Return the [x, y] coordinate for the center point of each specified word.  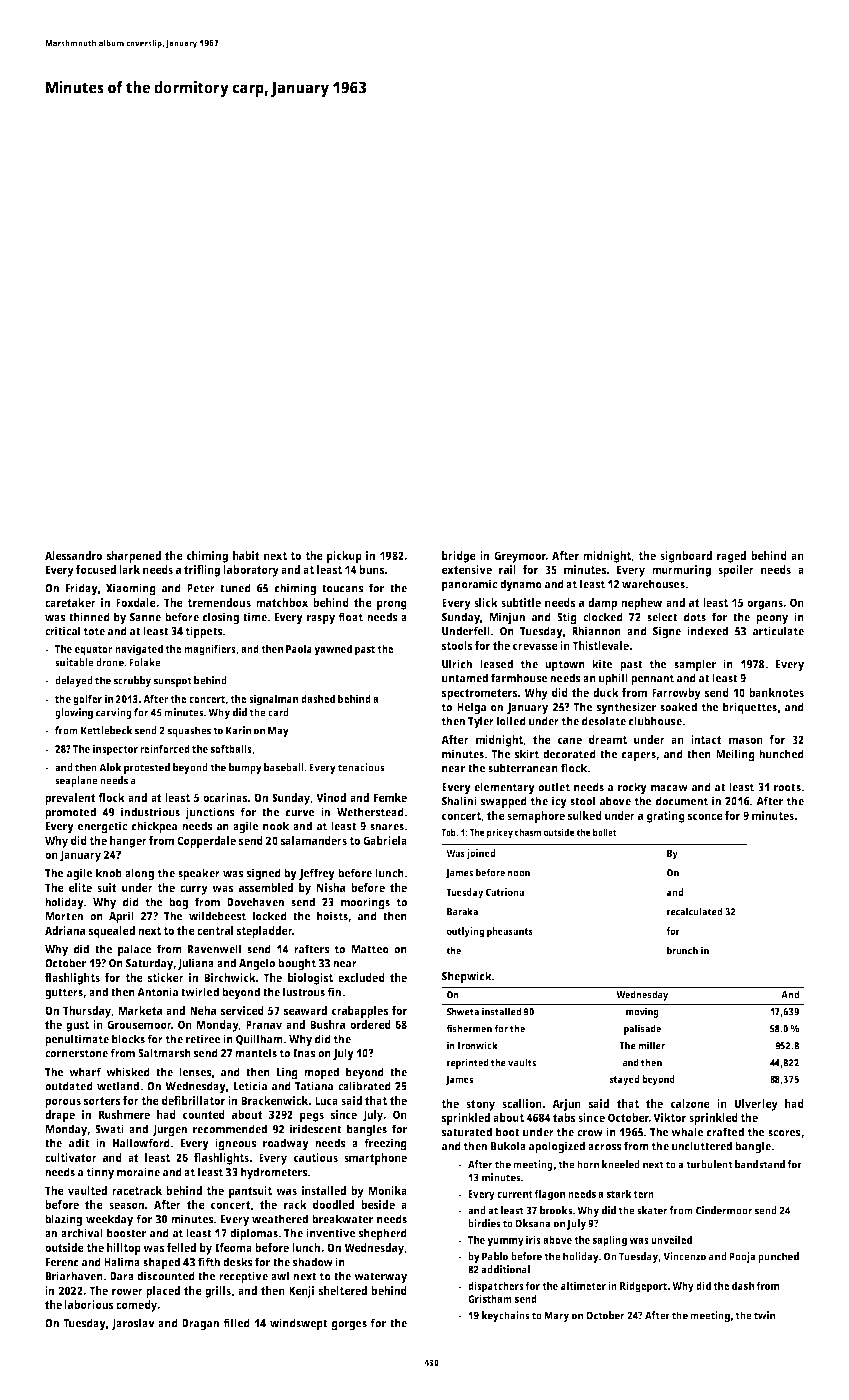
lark [129, 569]
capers [639, 757]
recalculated [694, 911]
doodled [333, 1204]
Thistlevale [600, 645]
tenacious [361, 767]
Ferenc [62, 1262]
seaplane [76, 781]
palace [135, 950]
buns [372, 569]
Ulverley [756, 1105]
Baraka [462, 911]
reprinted [468, 1063]
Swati [109, 1129]
